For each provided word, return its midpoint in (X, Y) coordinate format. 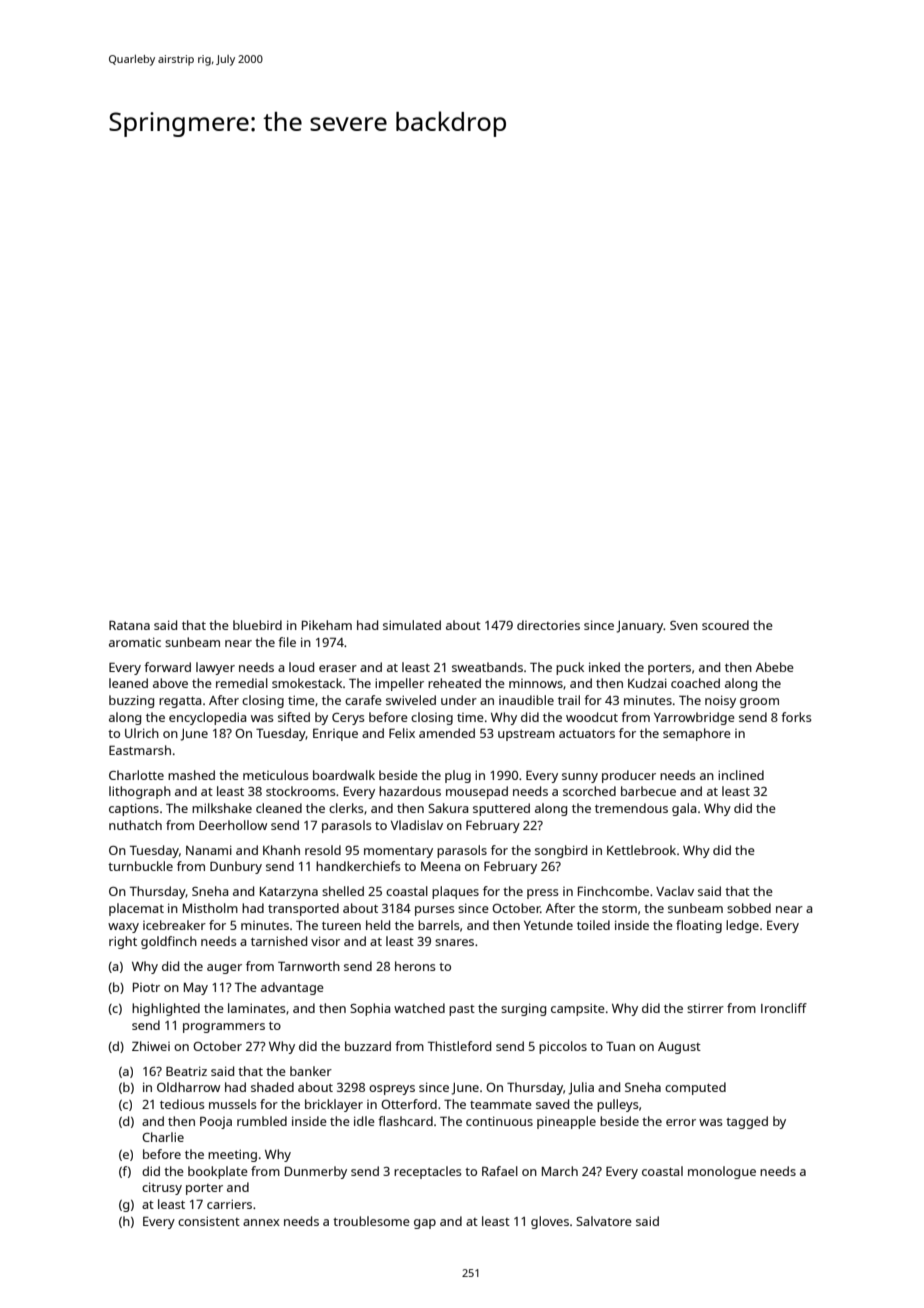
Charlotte (136, 775)
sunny (580, 778)
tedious (182, 1104)
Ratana (129, 625)
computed (695, 1088)
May (196, 989)
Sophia (370, 1009)
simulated (412, 625)
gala (684, 809)
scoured (725, 625)
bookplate (218, 1172)
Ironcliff (784, 1008)
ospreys (392, 1090)
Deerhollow (233, 825)
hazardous (410, 791)
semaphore (697, 734)
